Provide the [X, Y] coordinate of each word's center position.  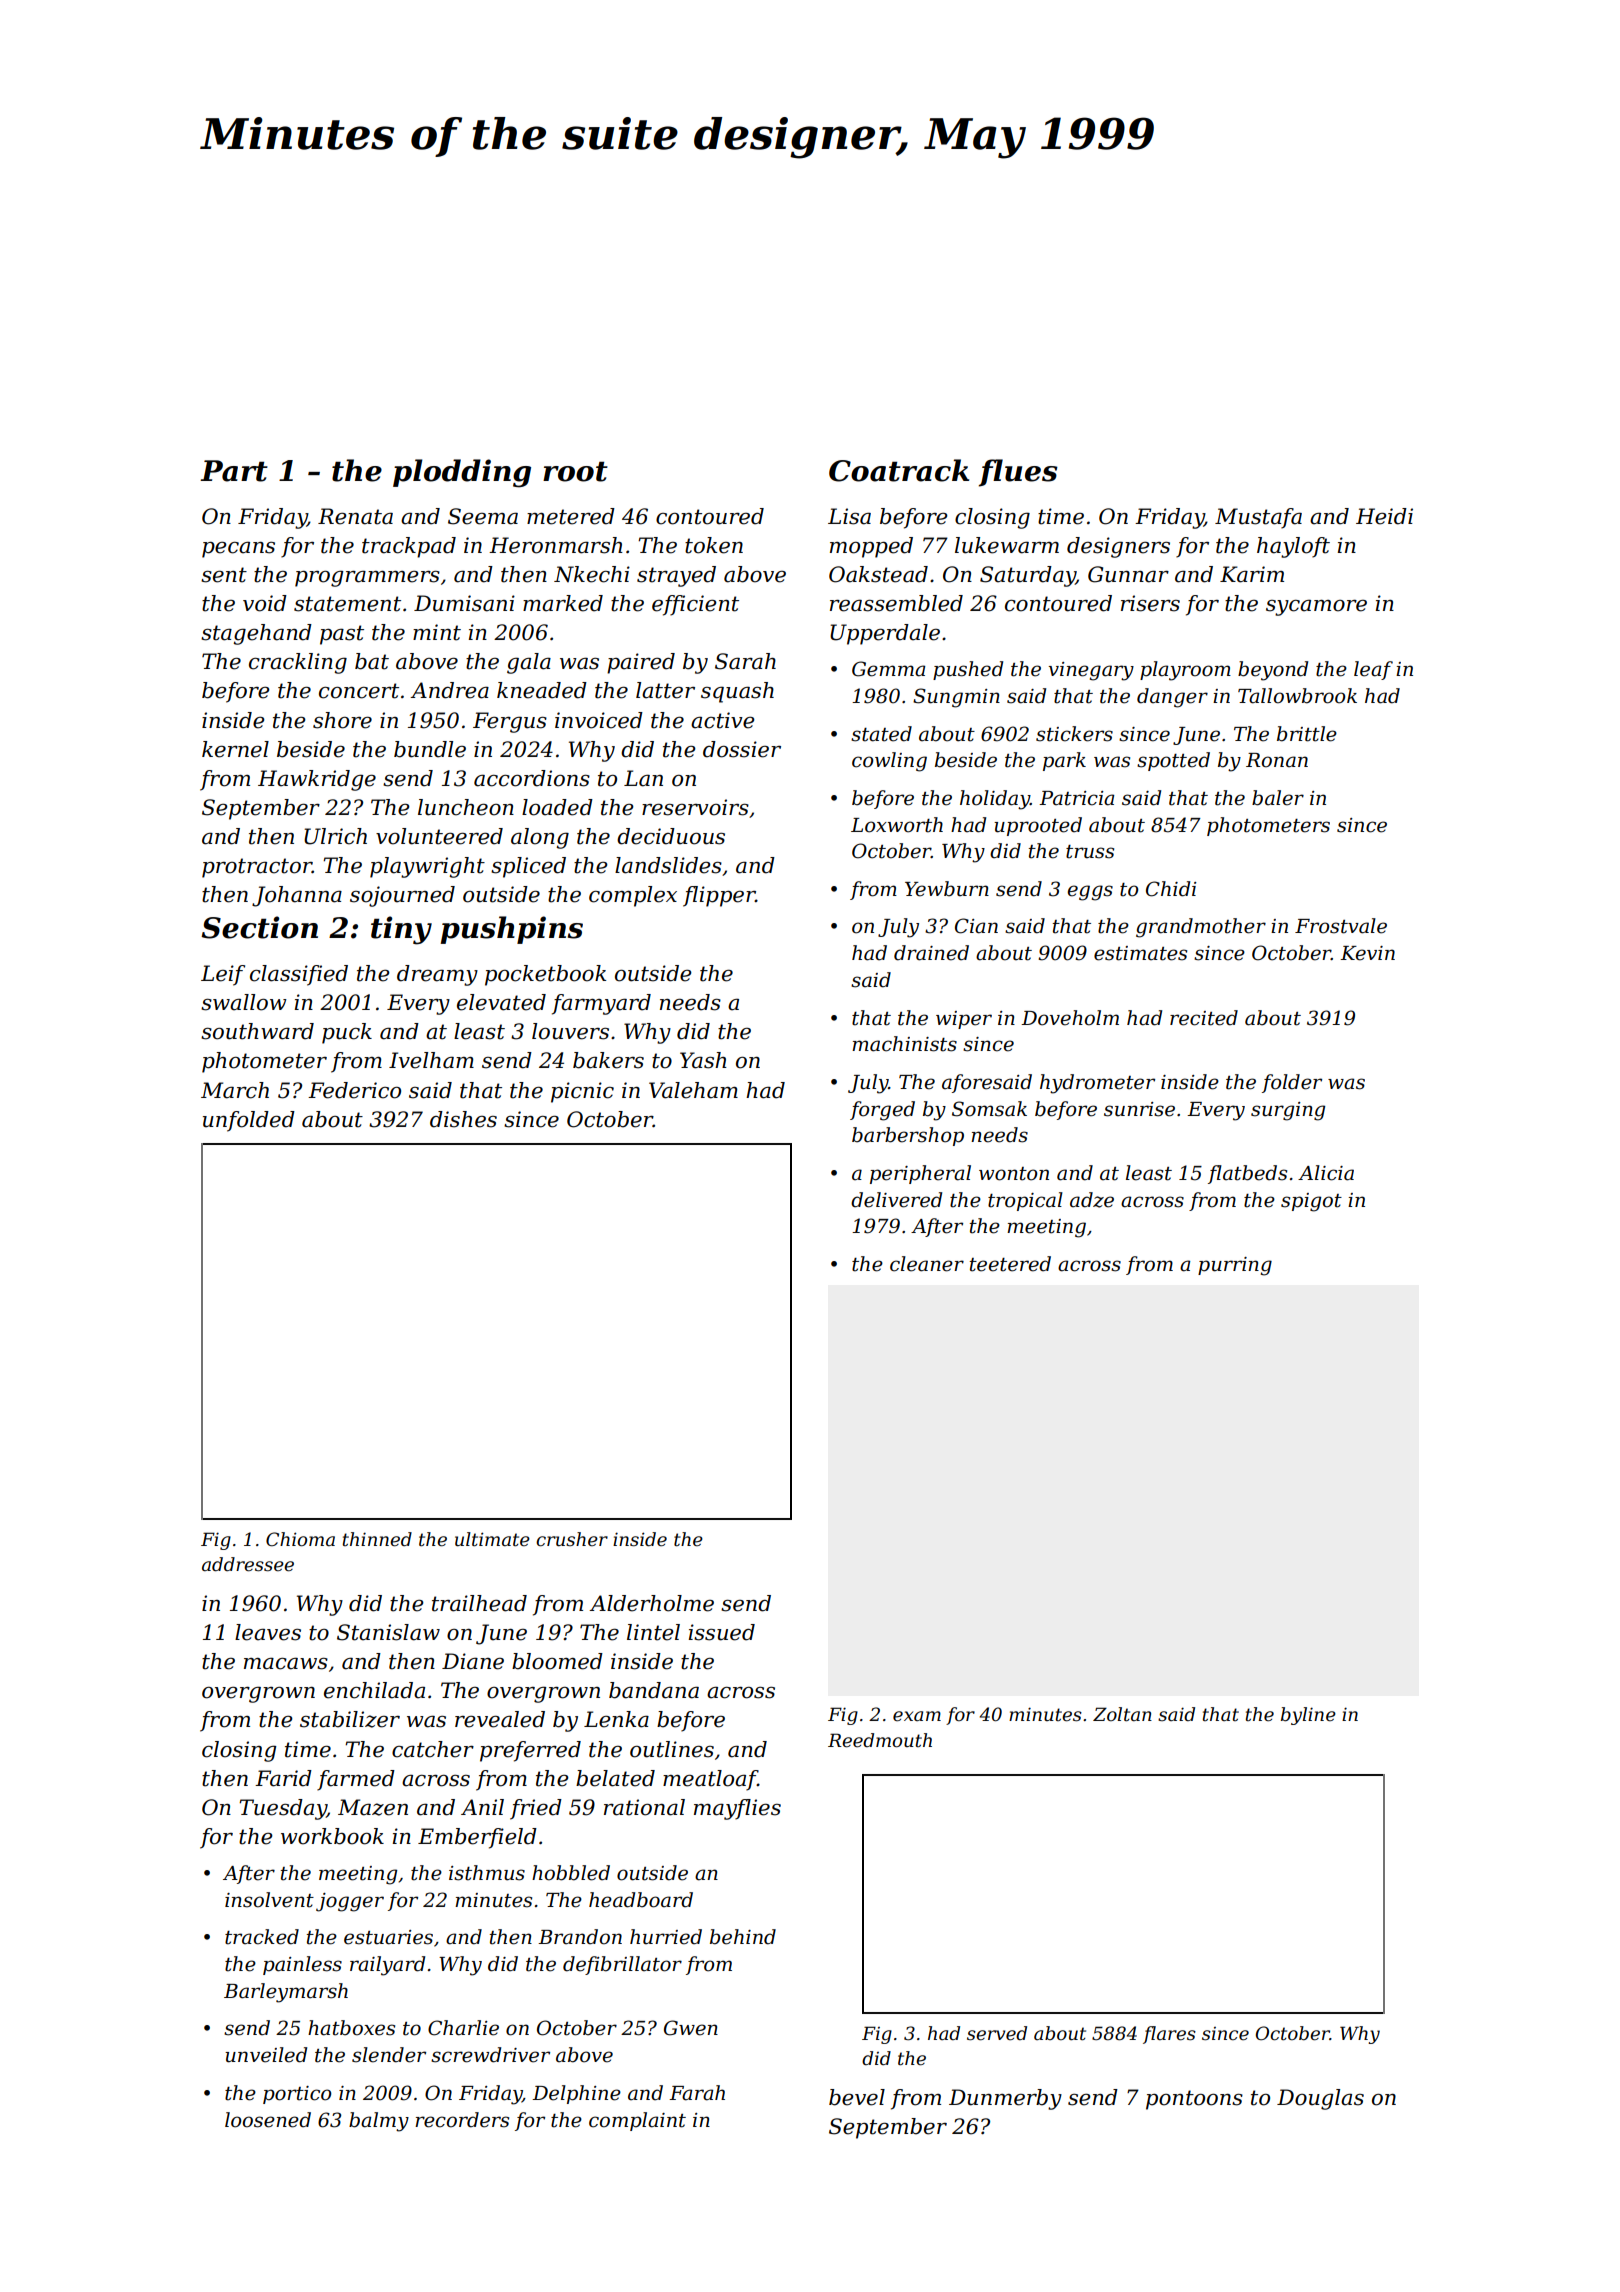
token [714, 545]
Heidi [1384, 516]
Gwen [691, 2028]
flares [1169, 2035]
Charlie [463, 2028]
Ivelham [431, 1060]
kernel [235, 749]
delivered [896, 1200]
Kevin [1367, 953]
